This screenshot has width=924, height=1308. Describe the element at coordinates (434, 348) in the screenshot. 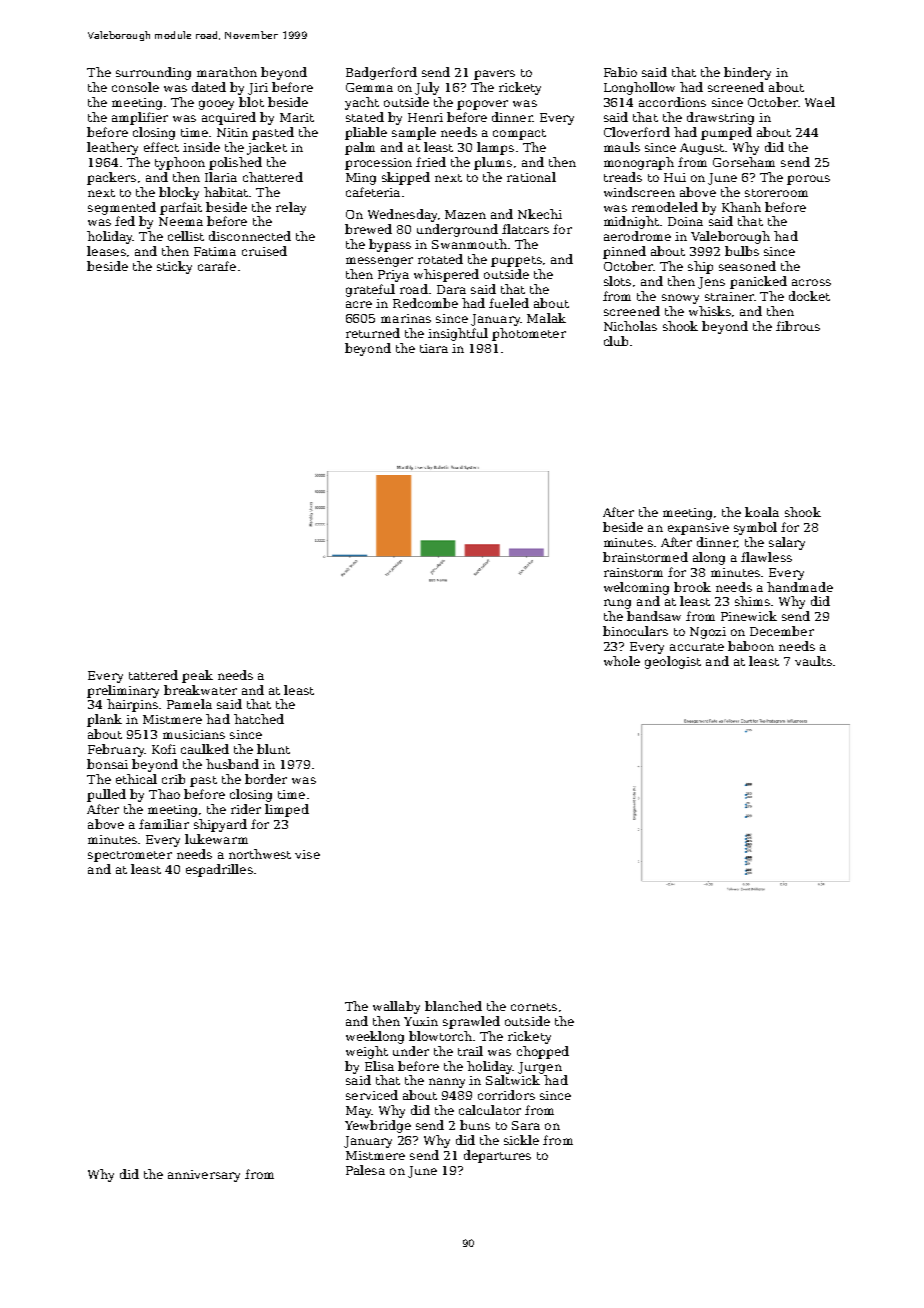

I see `tiara` at that location.
